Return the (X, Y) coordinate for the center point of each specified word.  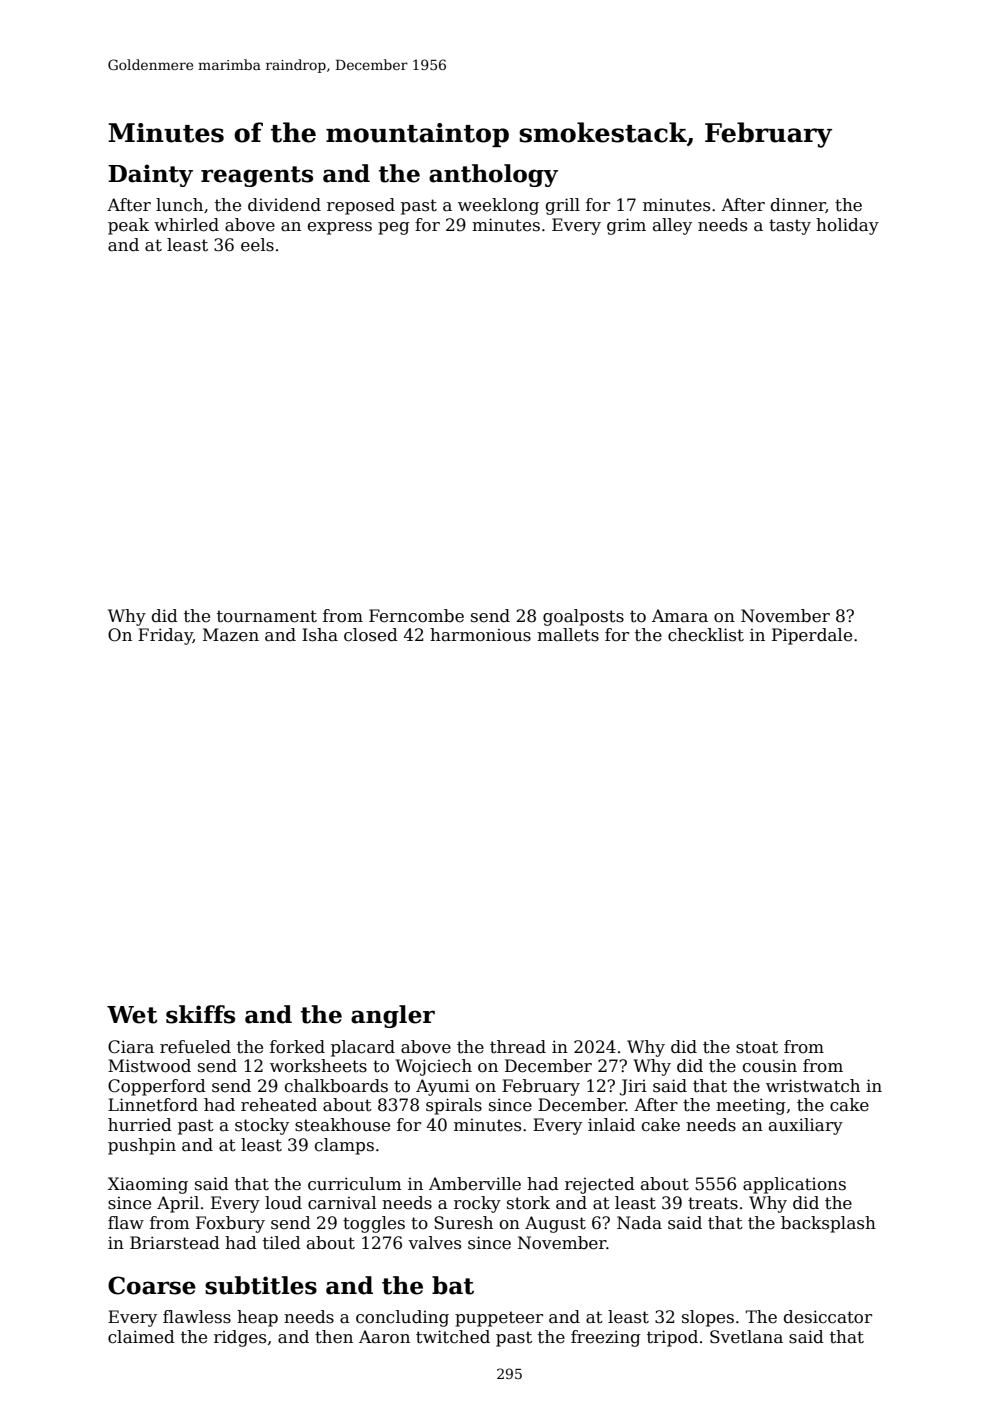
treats (713, 1203)
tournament (267, 616)
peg (394, 228)
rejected (600, 1185)
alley (672, 226)
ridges (240, 1338)
